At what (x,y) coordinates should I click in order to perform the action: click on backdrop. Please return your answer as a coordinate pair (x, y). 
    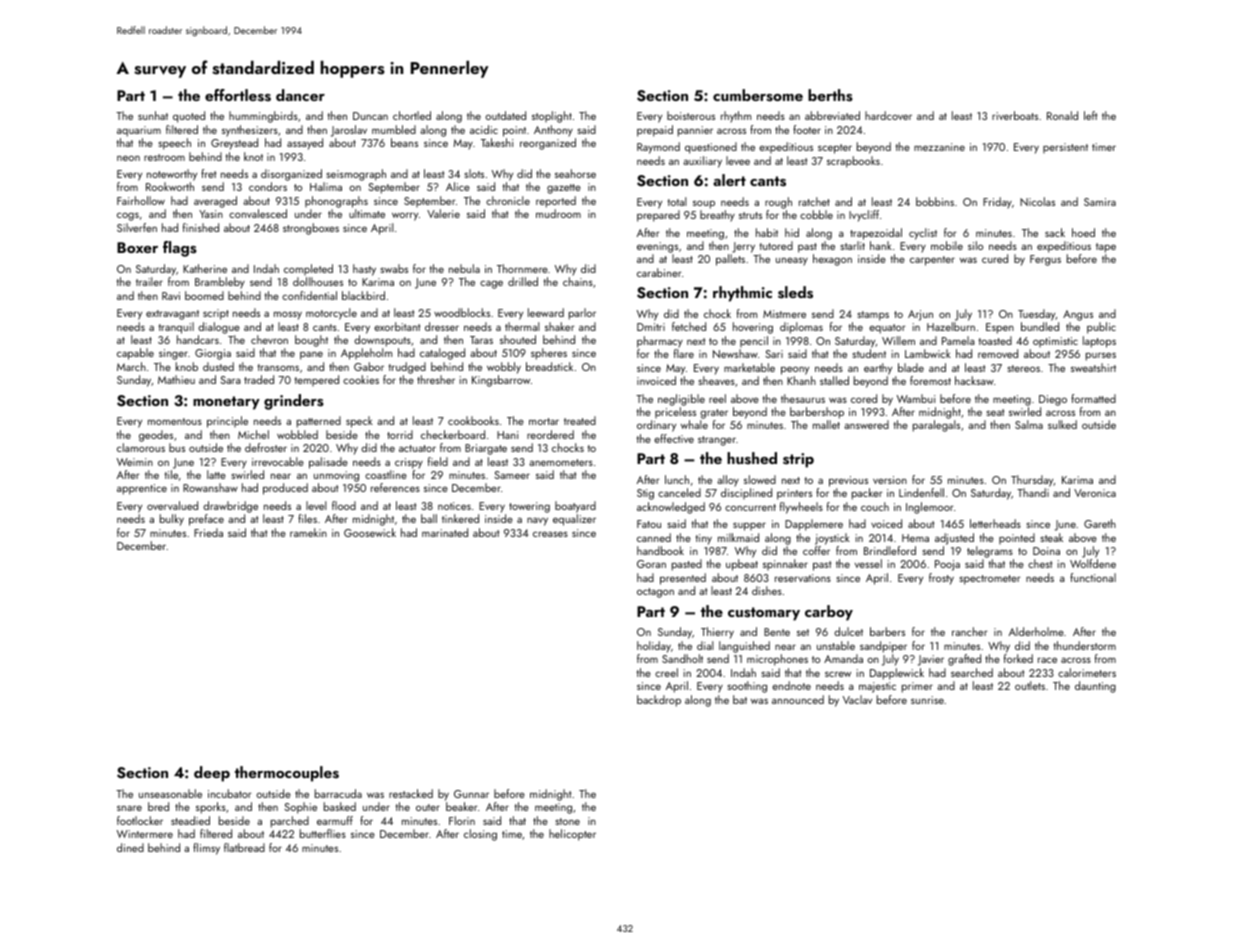
    Looking at the image, I should click on (659, 701).
